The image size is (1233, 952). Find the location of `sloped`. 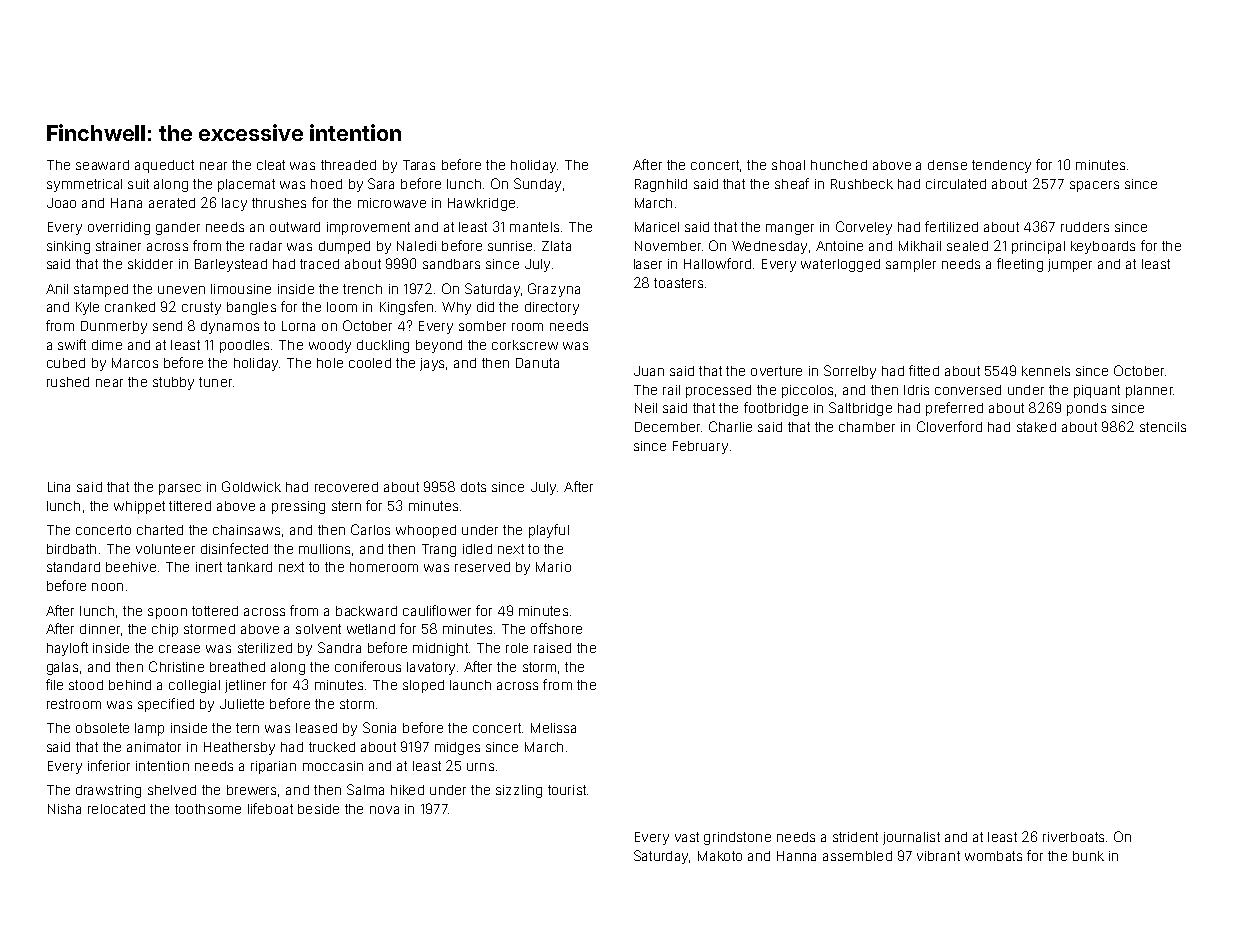

sloped is located at coordinates (423, 686).
